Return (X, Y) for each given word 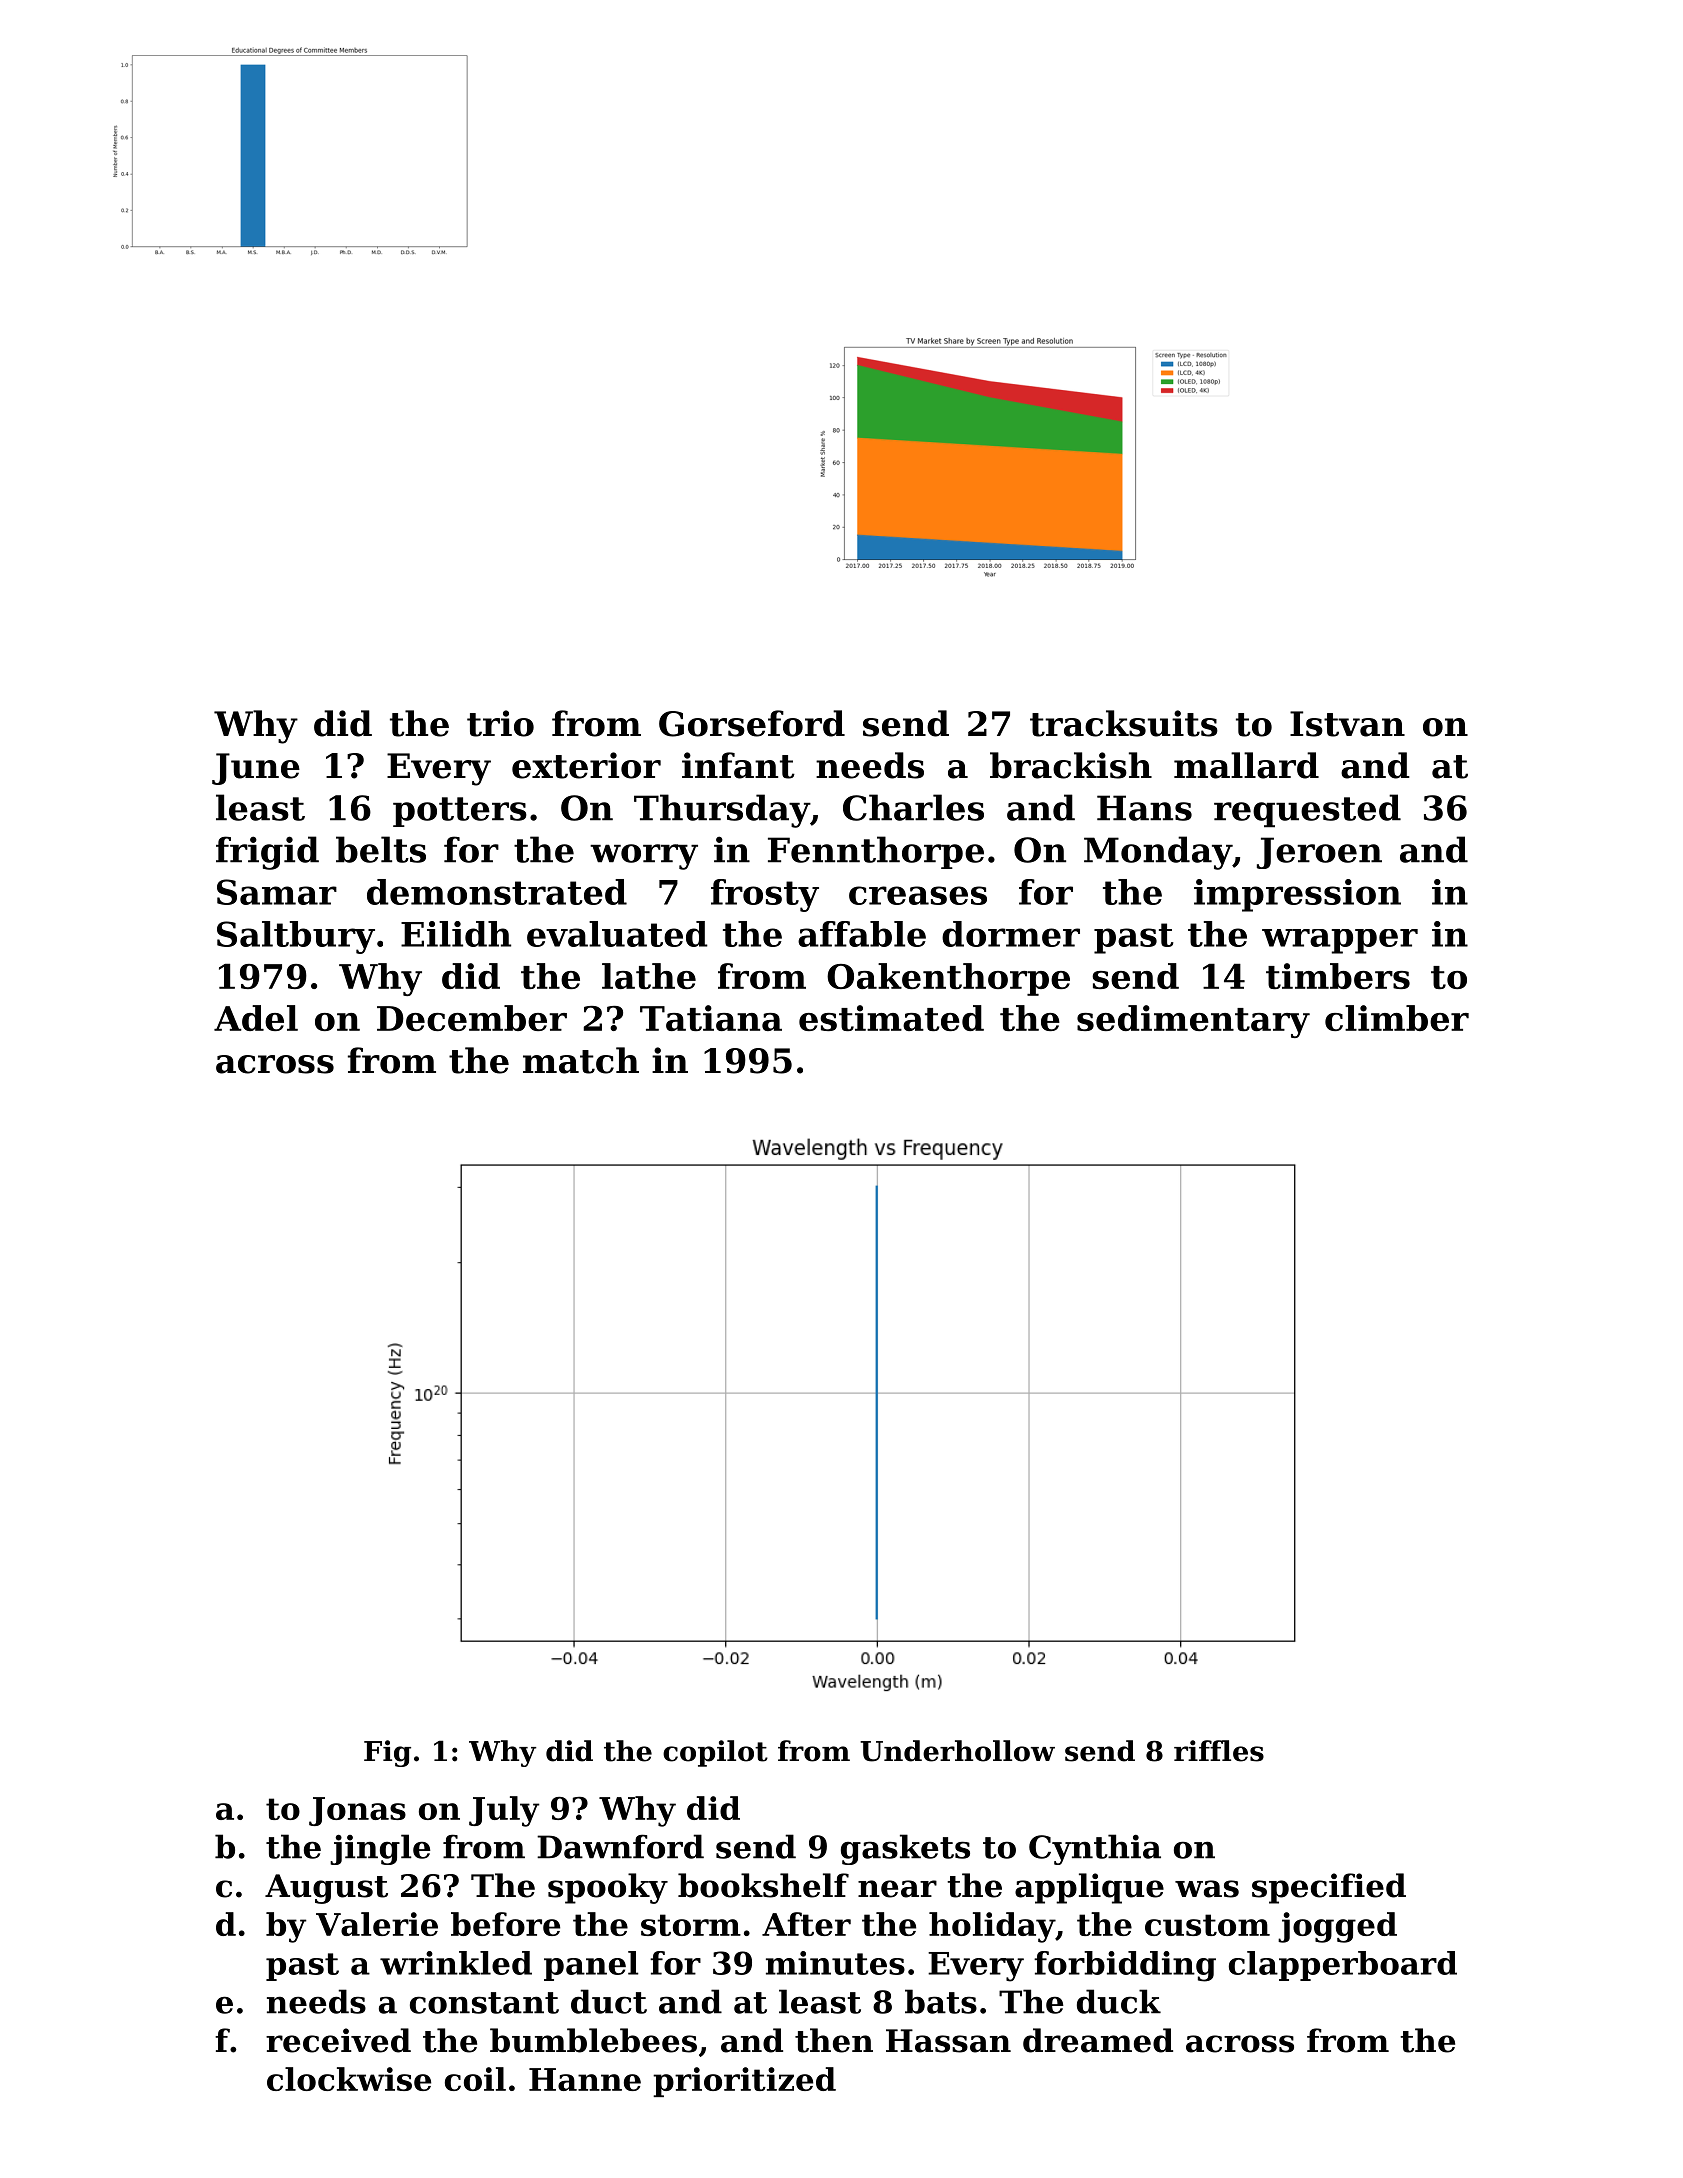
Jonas (357, 1811)
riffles (1219, 1751)
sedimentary (1193, 1021)
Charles (913, 807)
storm (691, 1925)
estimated (891, 1018)
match (581, 1060)
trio (500, 723)
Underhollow (957, 1751)
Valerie (377, 1924)
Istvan (1347, 724)
